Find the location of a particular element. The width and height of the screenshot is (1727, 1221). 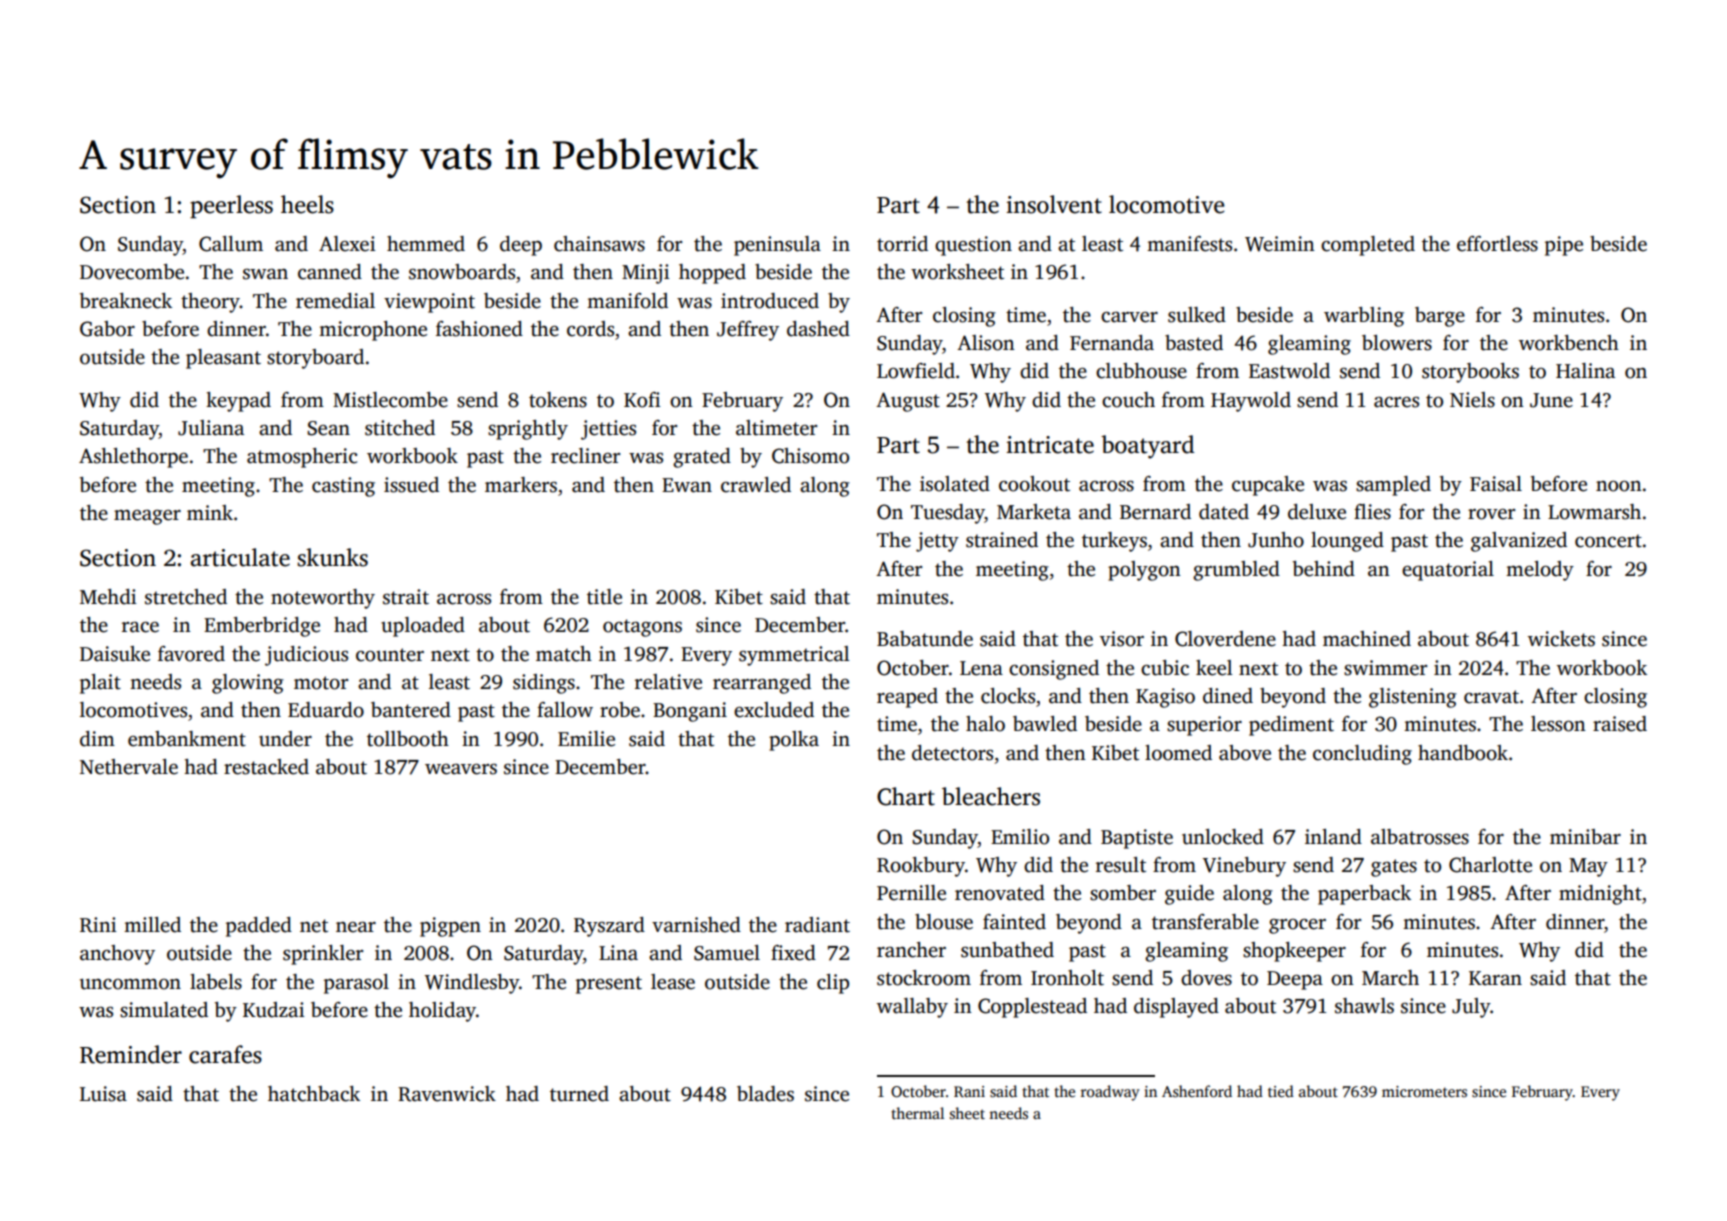

machined is located at coordinates (1367, 639).
